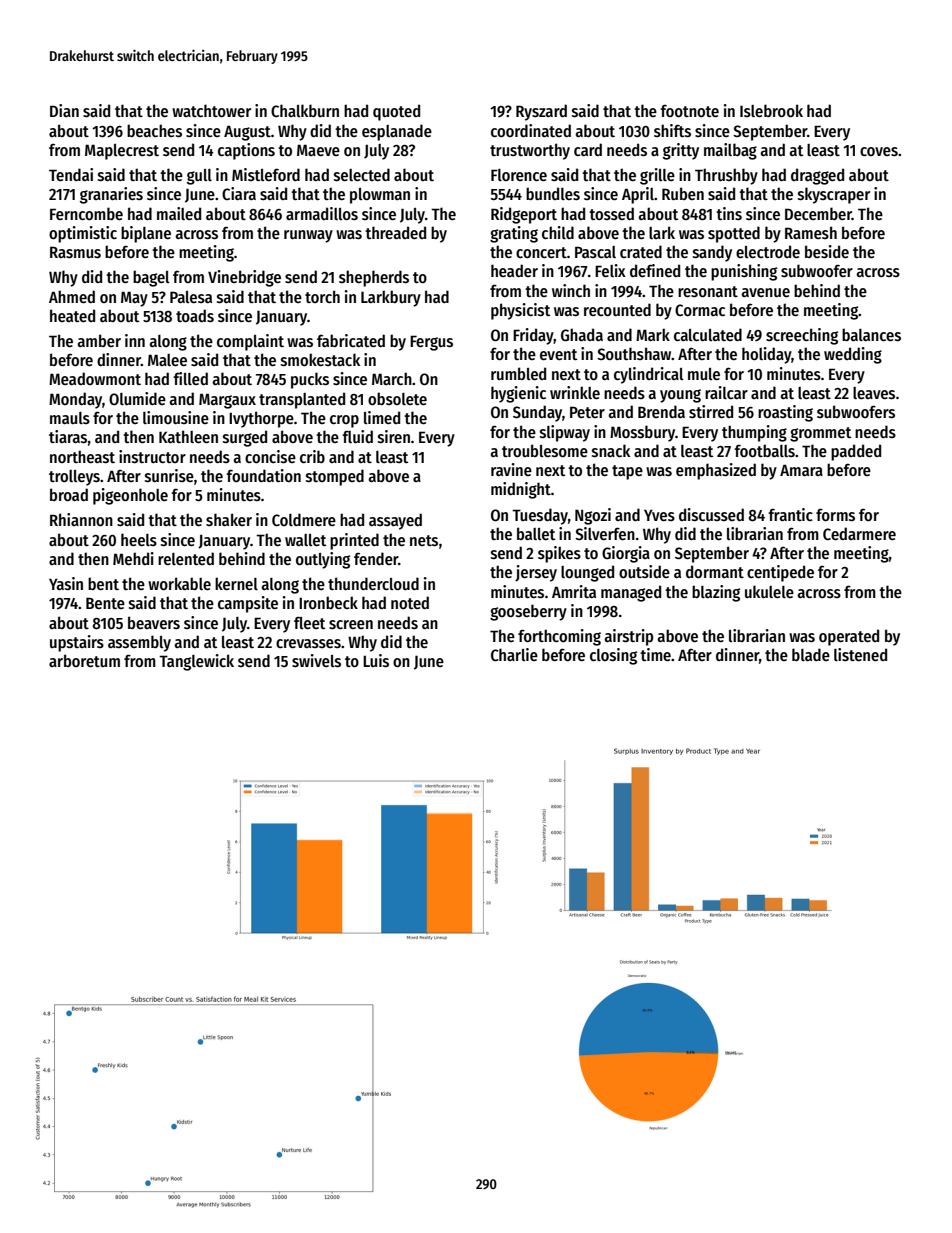 The height and width of the document is (1233, 952). Describe the element at coordinates (77, 643) in the document. I see `upstairs` at that location.
